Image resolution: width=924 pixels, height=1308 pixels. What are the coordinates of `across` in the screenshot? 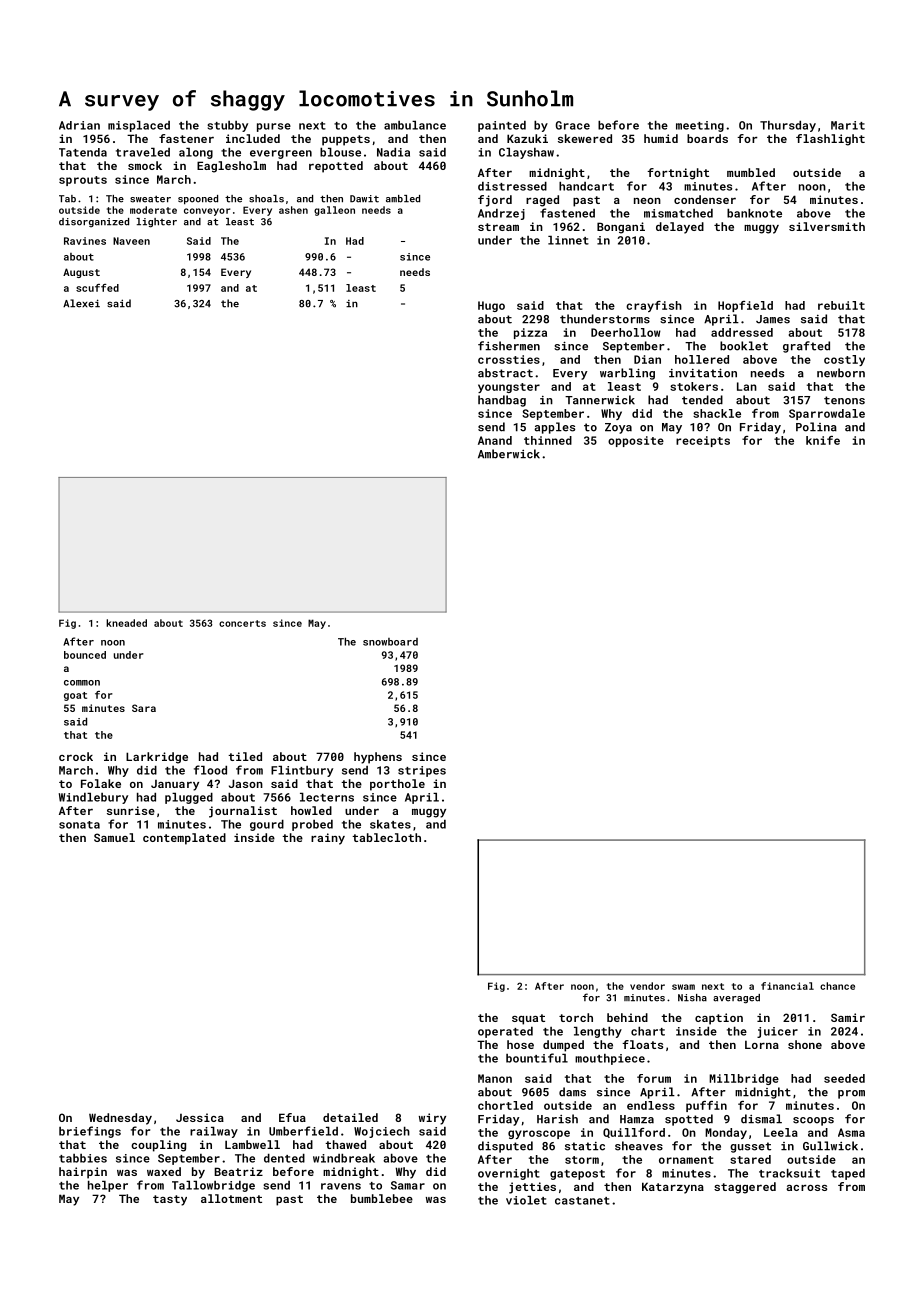 It's located at (806, 1188).
